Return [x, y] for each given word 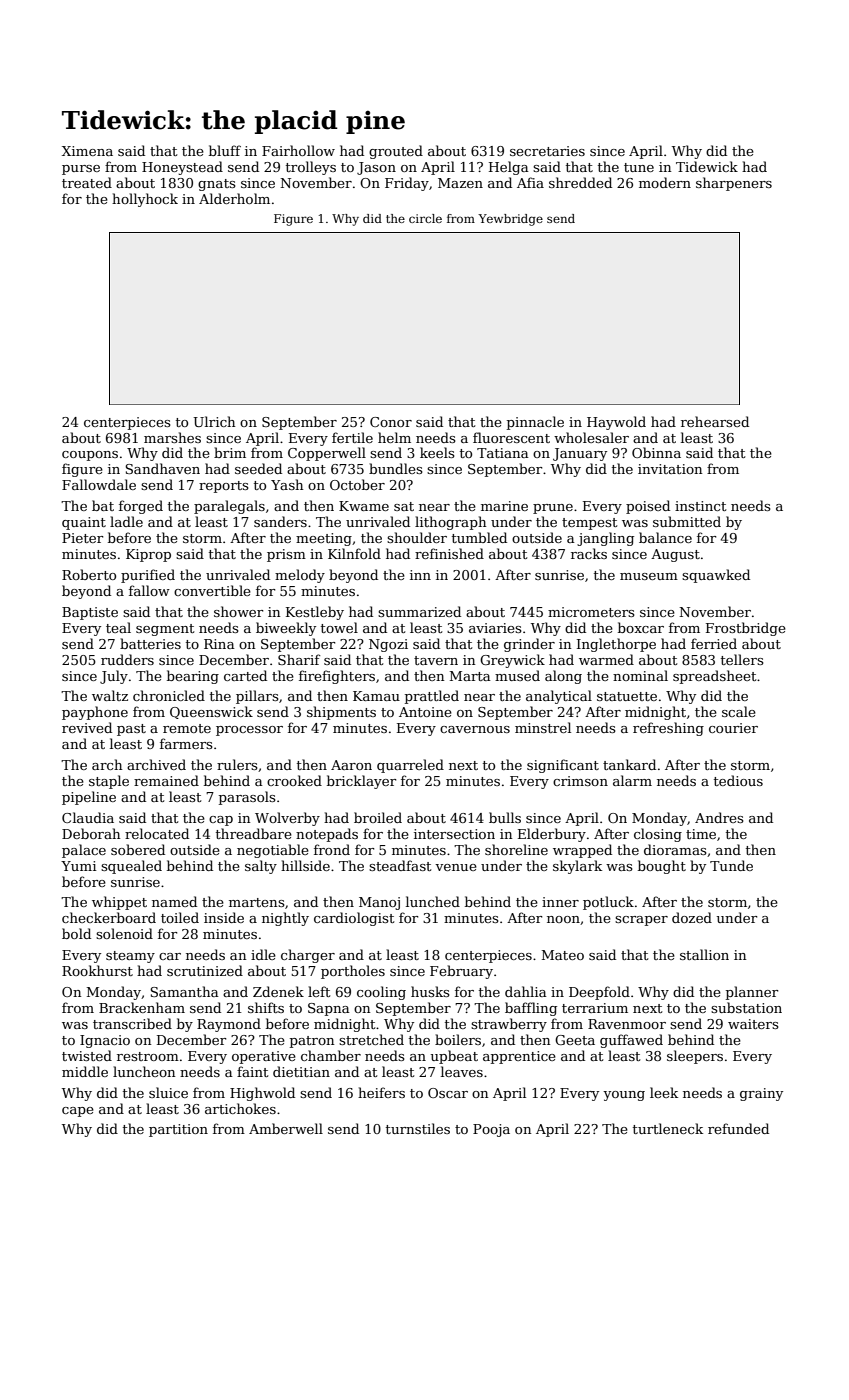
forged [141, 507]
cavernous [475, 729]
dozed [692, 917]
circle [425, 218]
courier [733, 728]
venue [456, 867]
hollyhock [145, 200]
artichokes [240, 1108]
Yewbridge [510, 220]
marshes [172, 437]
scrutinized [205, 970]
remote [187, 728]
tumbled [479, 537]
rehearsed [715, 421]
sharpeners [734, 184]
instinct [700, 506]
